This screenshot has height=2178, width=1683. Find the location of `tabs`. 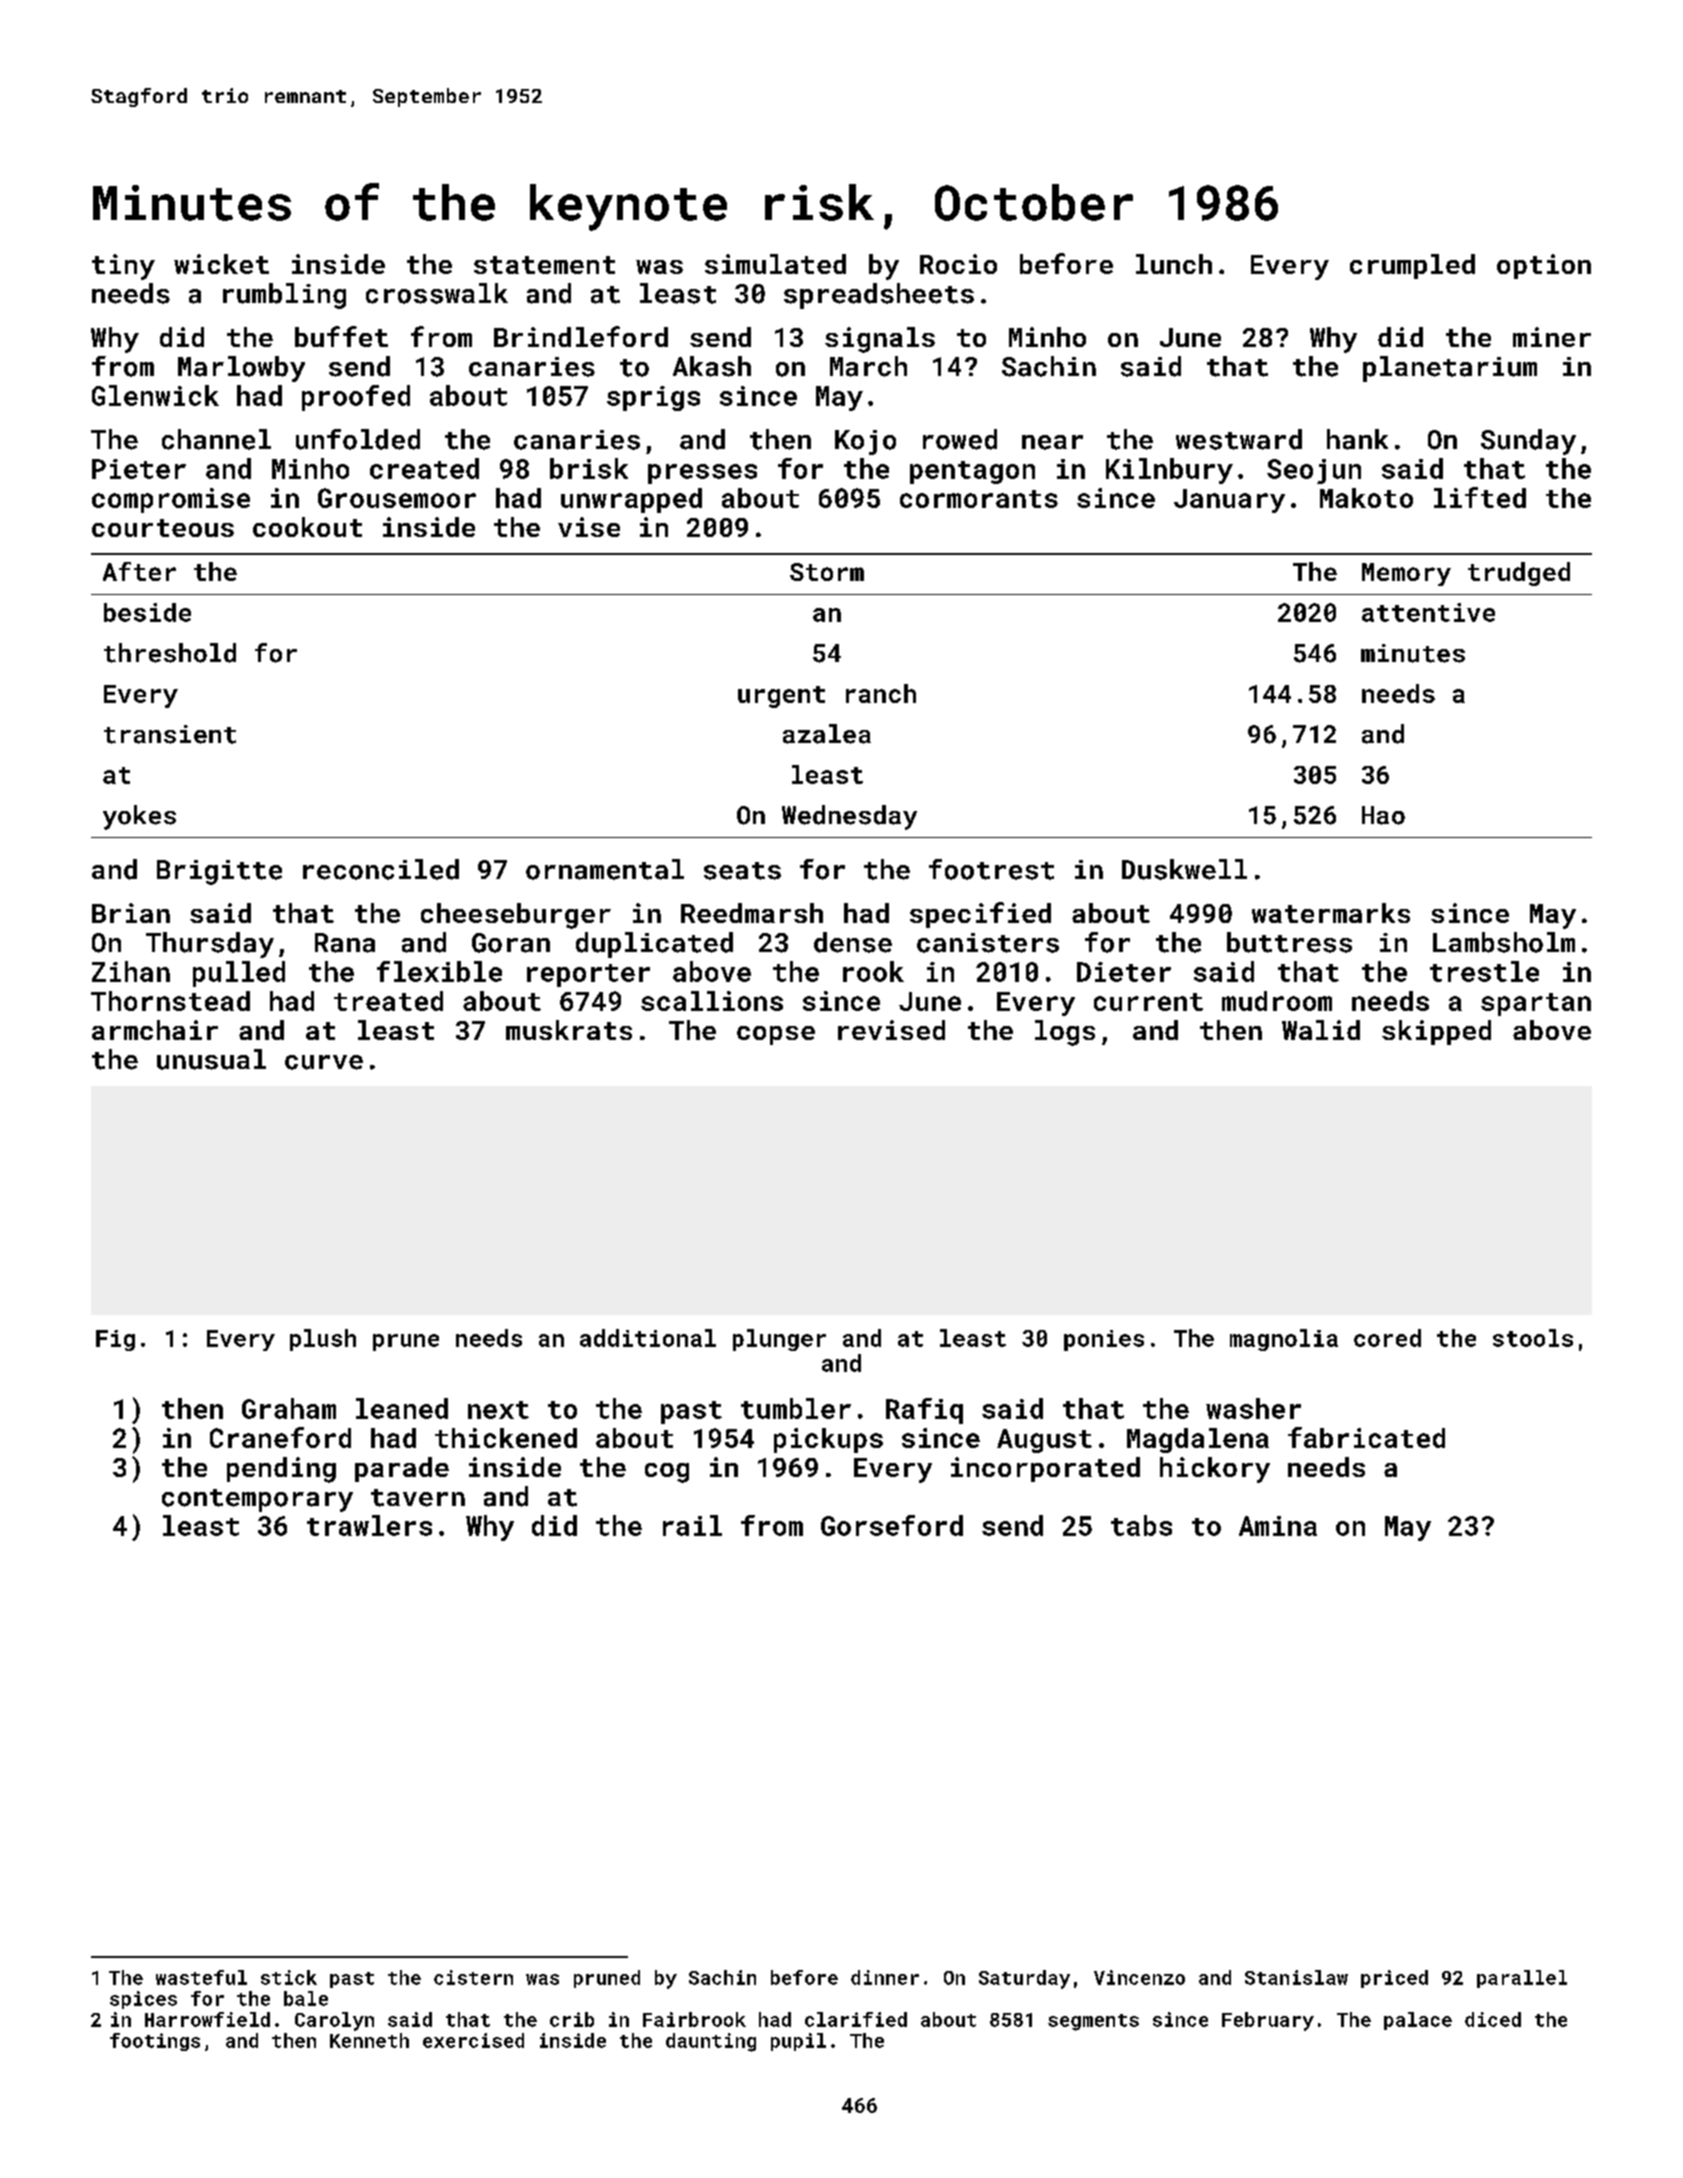

tabs is located at coordinates (1141, 1525).
